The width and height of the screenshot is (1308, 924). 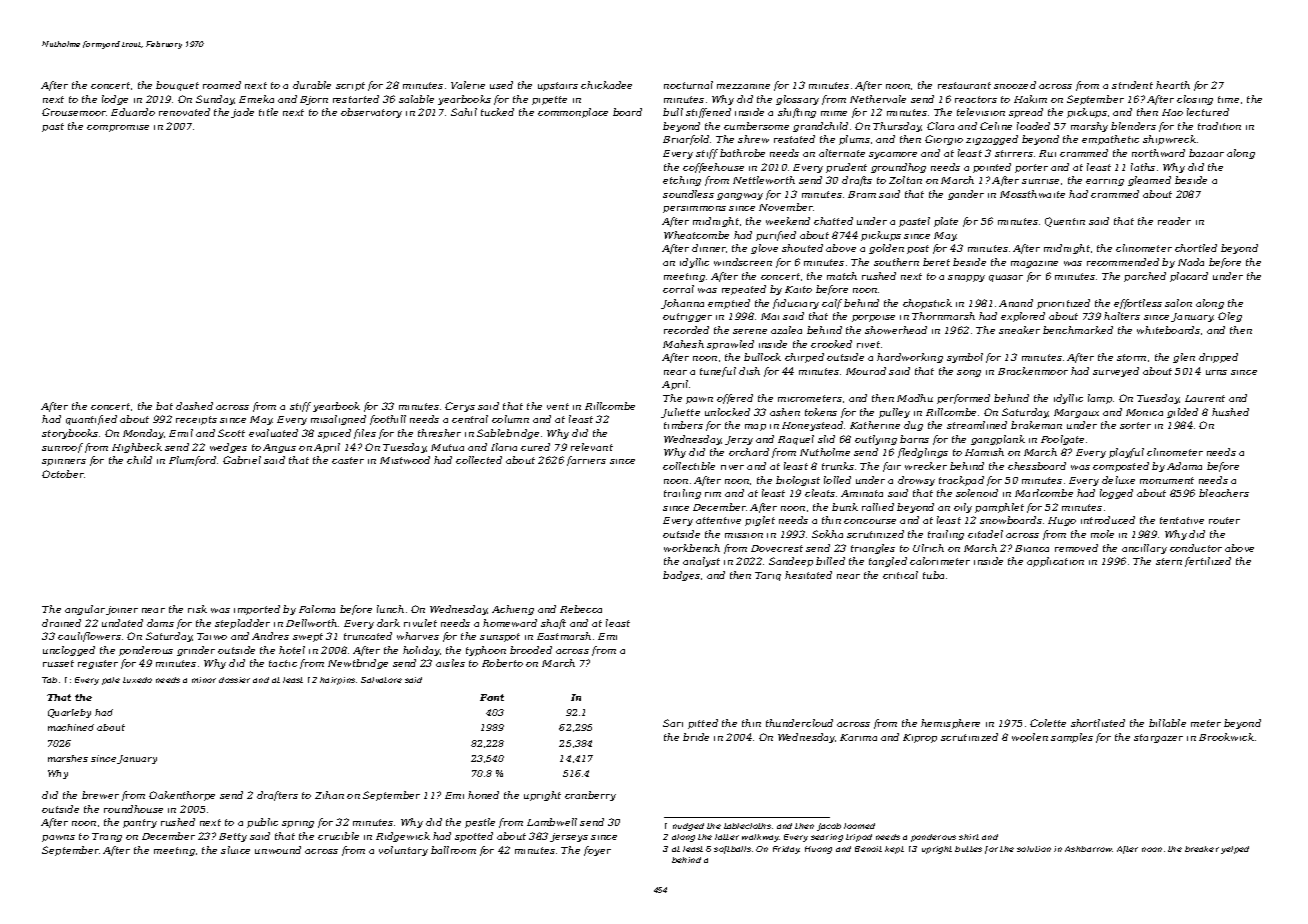 What do you see at coordinates (122, 610) in the screenshot?
I see `joiner` at bounding box center [122, 610].
